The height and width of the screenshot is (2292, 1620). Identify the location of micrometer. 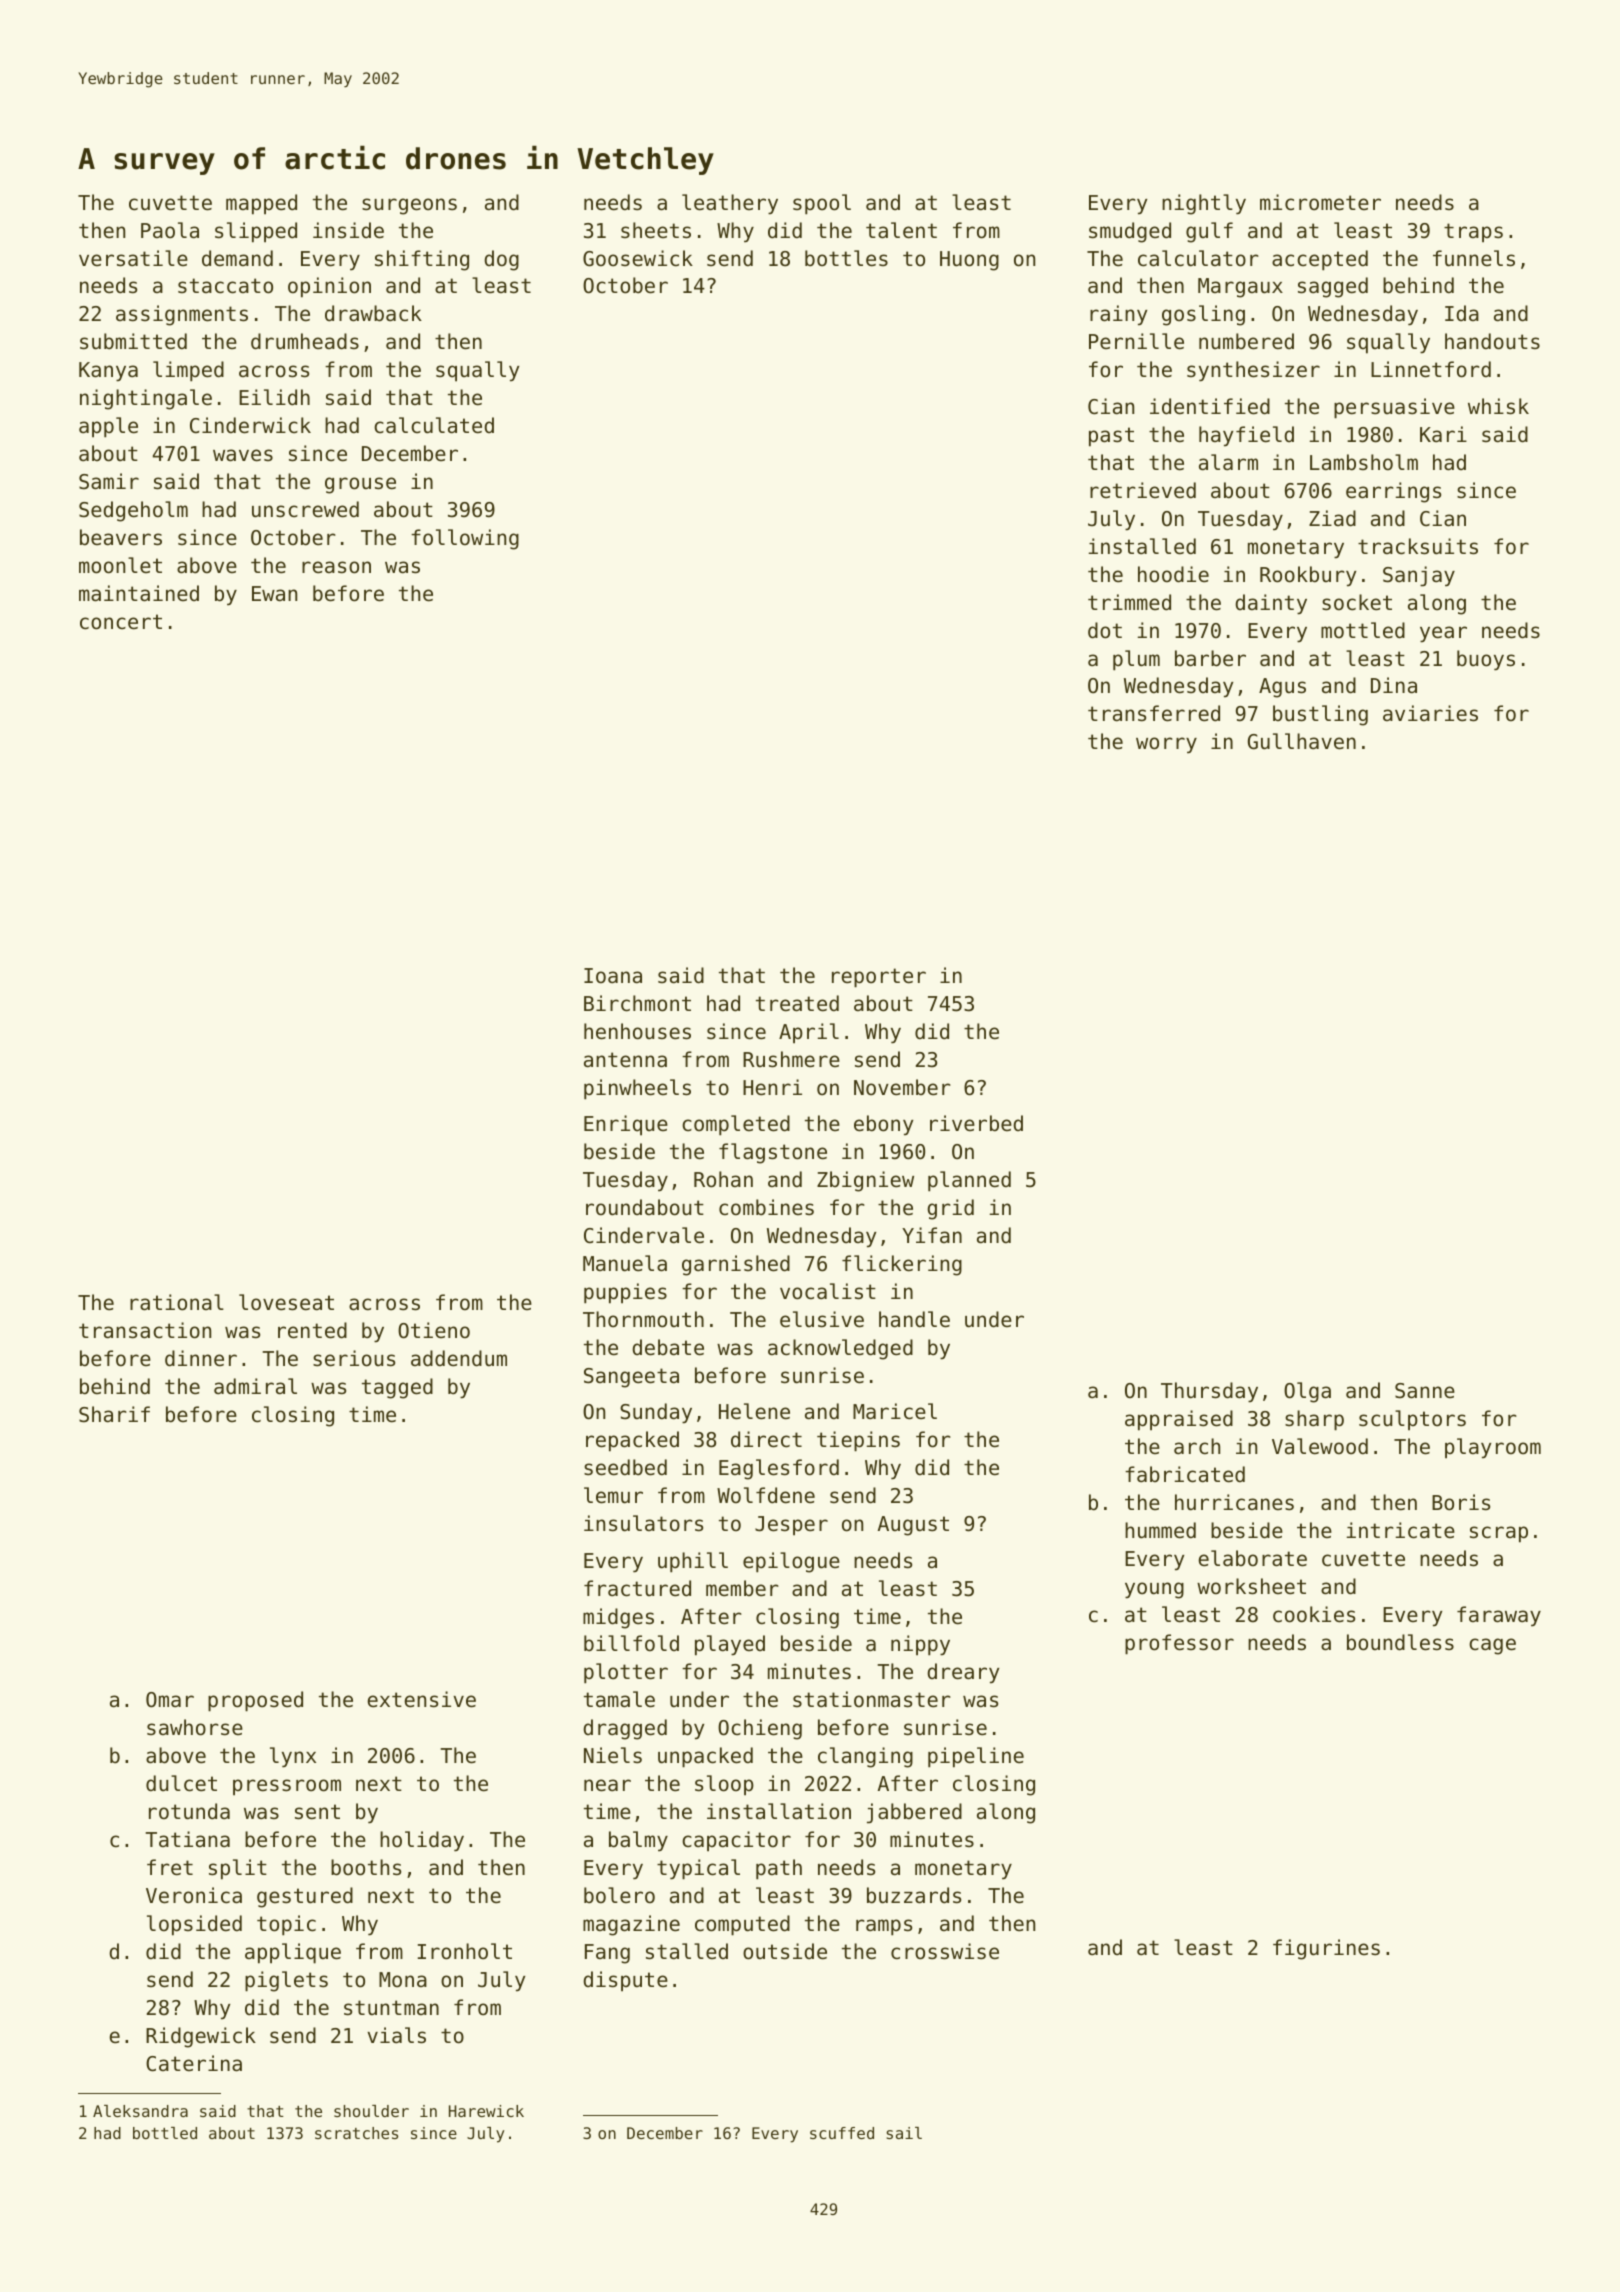
(1320, 202).
